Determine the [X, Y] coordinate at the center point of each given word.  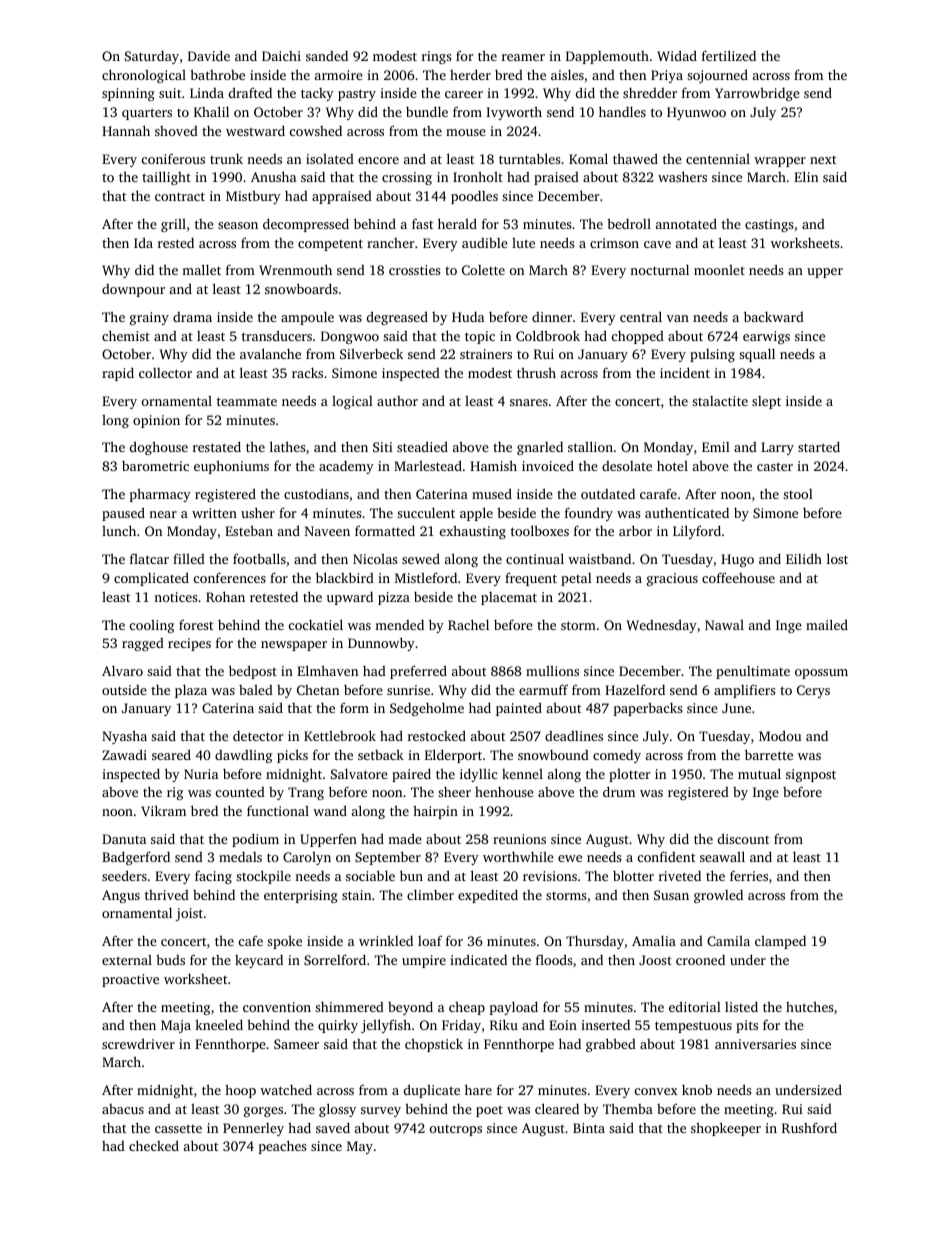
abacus [123, 1109]
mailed [827, 624]
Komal [588, 158]
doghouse [159, 448]
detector [258, 736]
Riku [504, 1024]
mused [492, 493]
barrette [769, 754]
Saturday [152, 57]
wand [330, 810]
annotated [686, 223]
